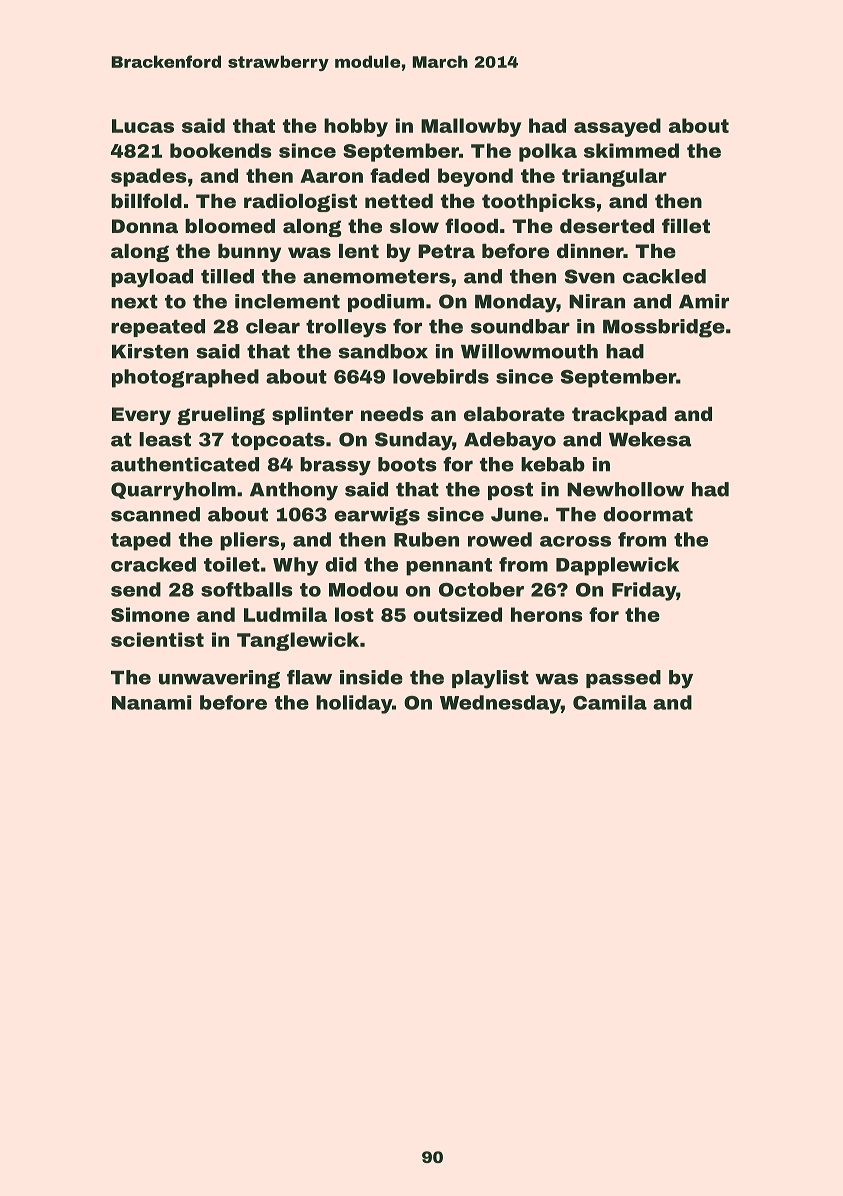  What do you see at coordinates (151, 702) in the screenshot?
I see `Nanami` at bounding box center [151, 702].
